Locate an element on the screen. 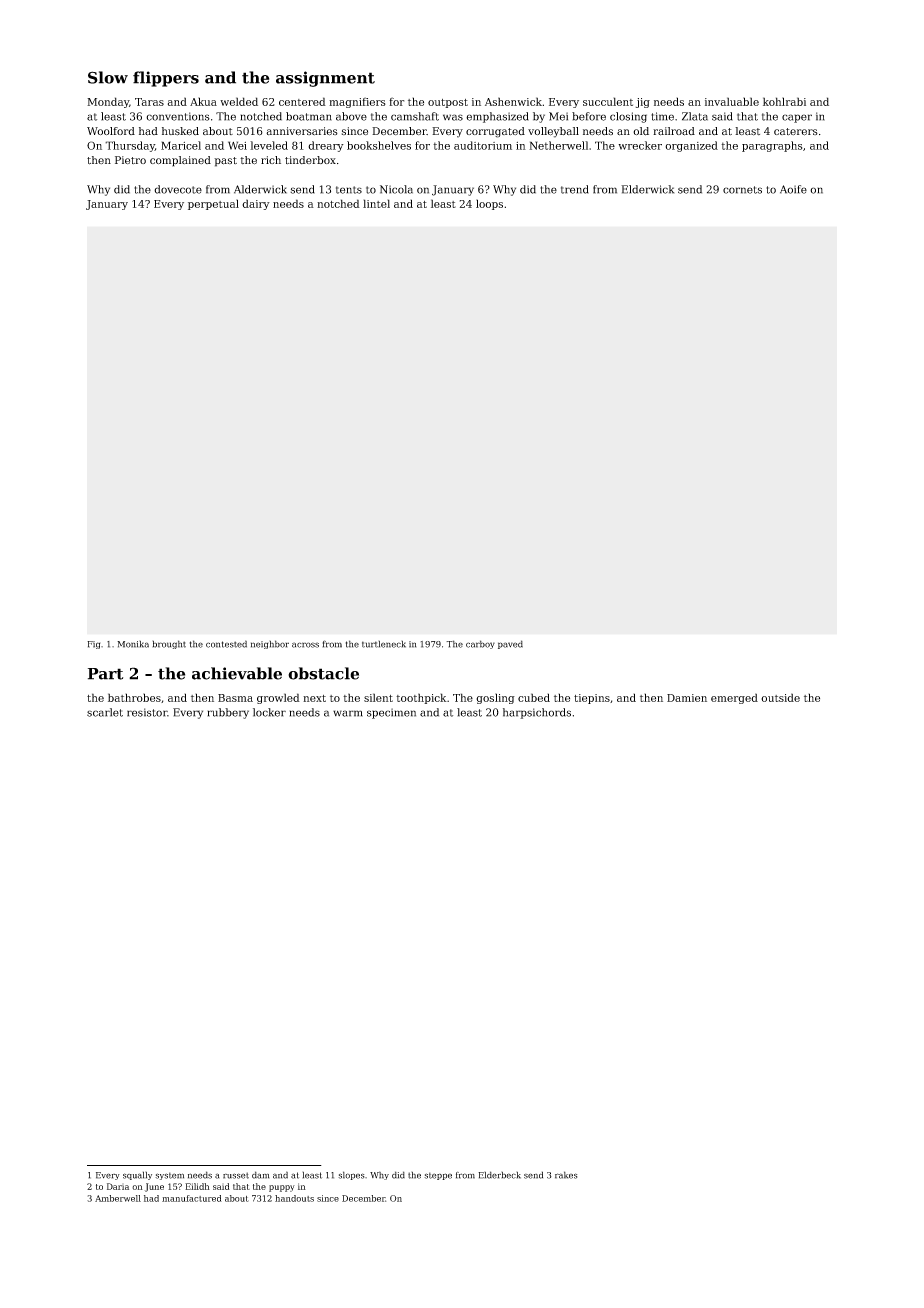 This screenshot has height=1308, width=924. Amberwell is located at coordinates (118, 1198).
